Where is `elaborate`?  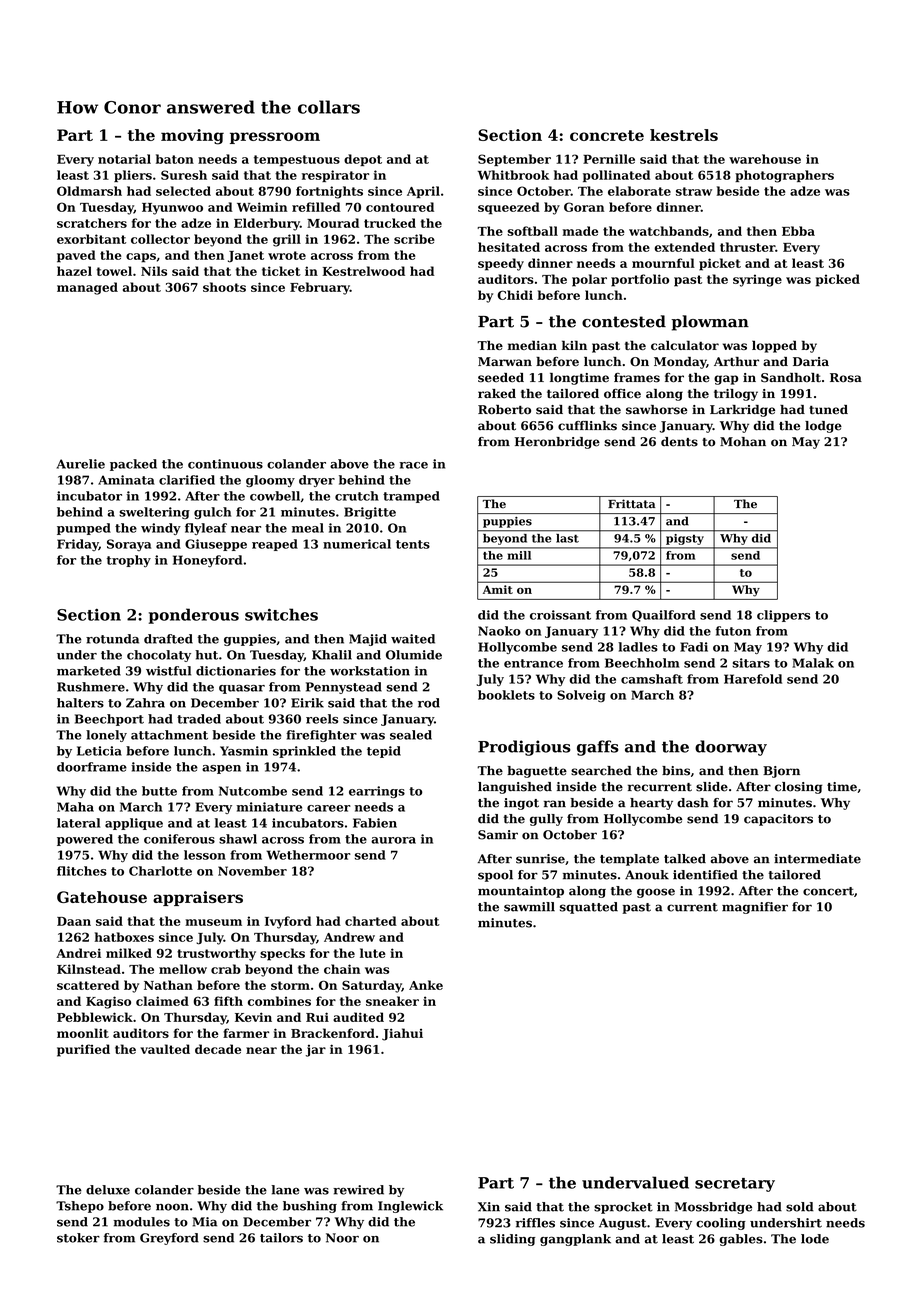
elaborate is located at coordinates (639, 191).
